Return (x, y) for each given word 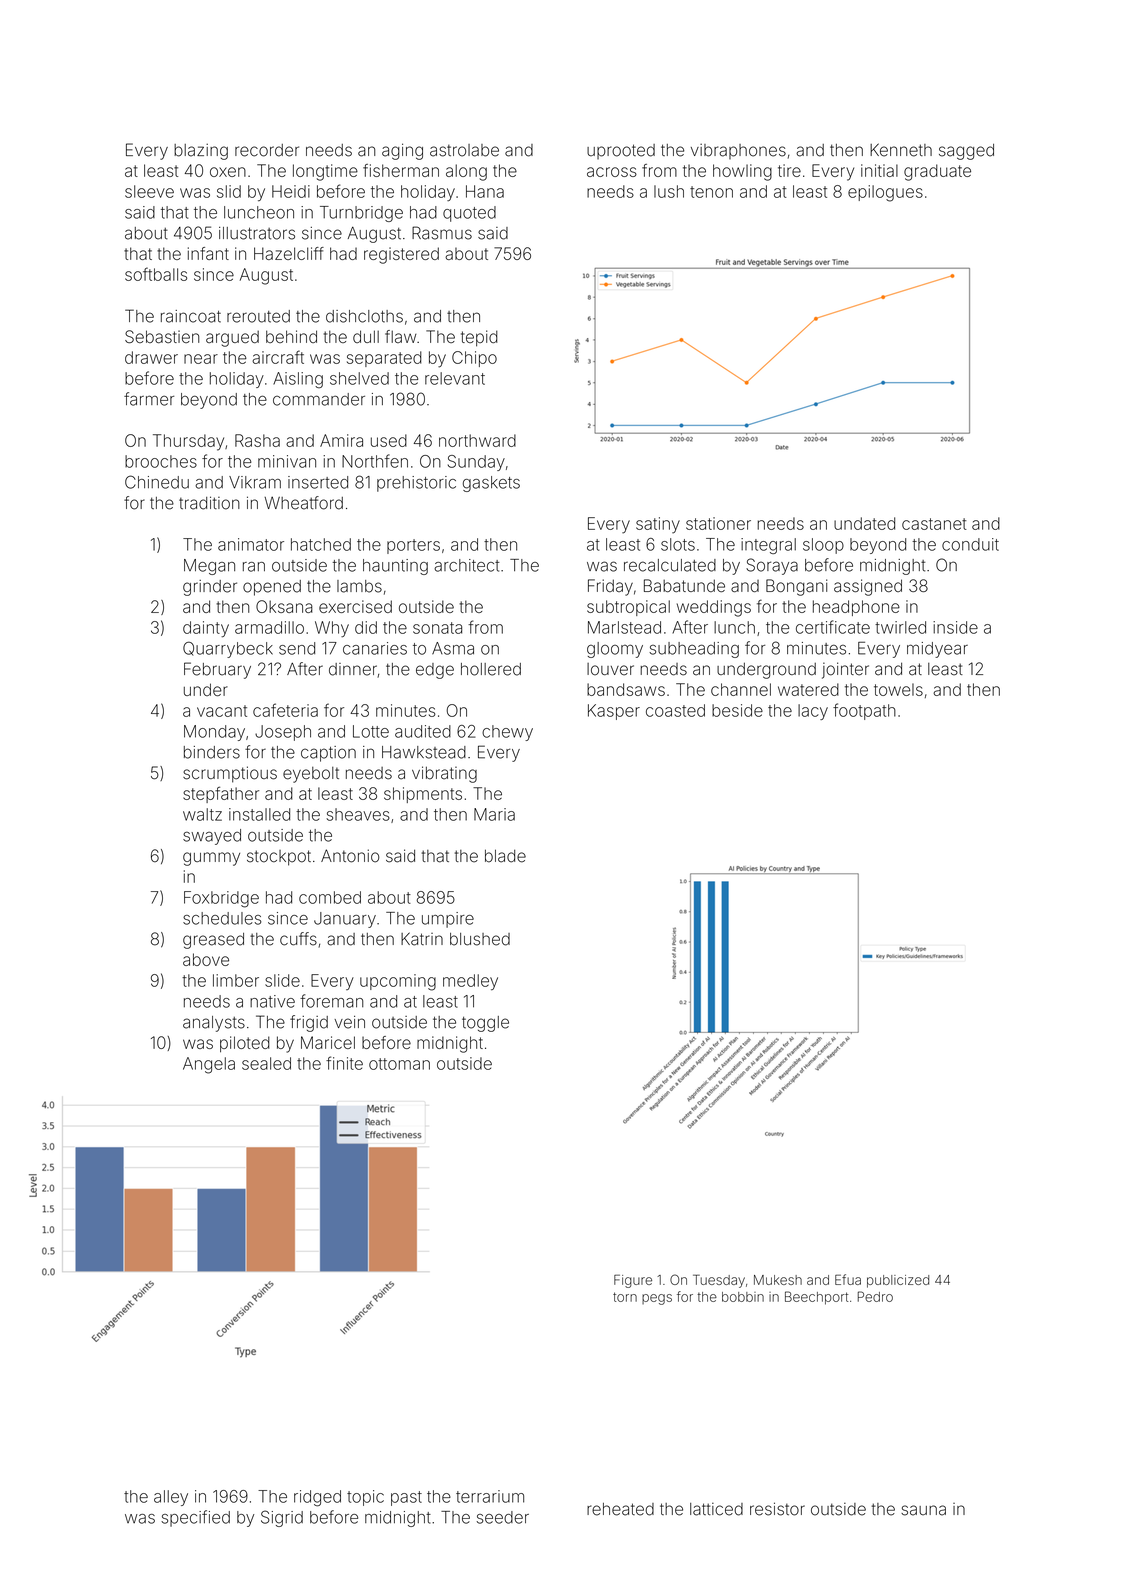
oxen (228, 172)
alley (171, 1498)
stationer (718, 523)
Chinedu (157, 482)
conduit (970, 544)
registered (401, 255)
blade (505, 856)
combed (330, 897)
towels (898, 689)
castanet (934, 524)
